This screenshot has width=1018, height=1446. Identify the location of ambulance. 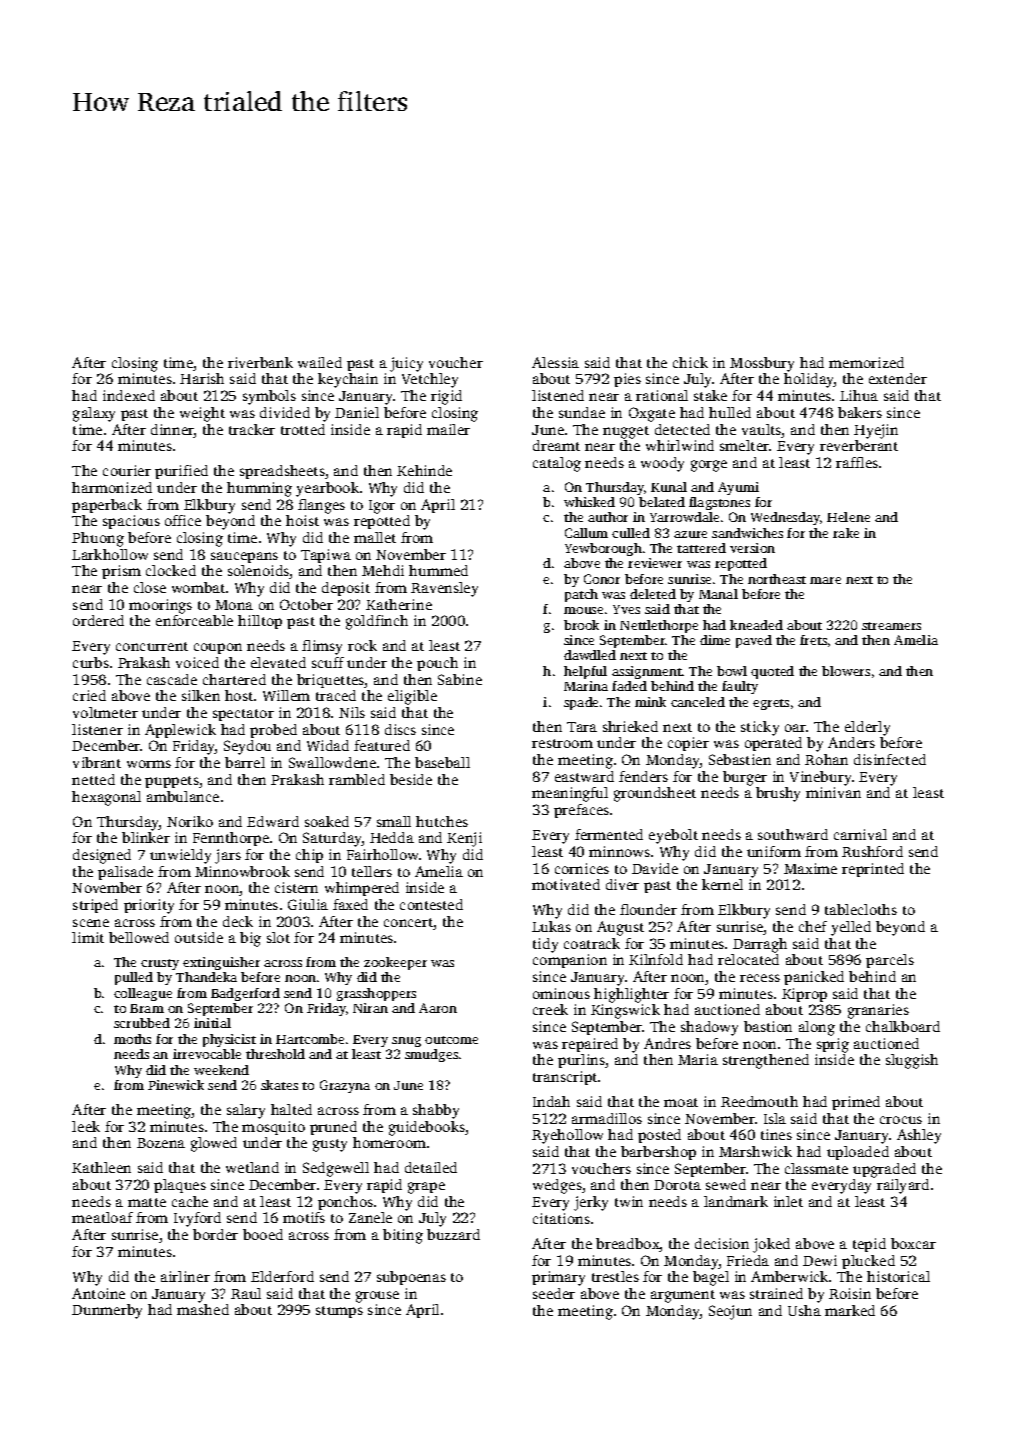
(183, 796).
